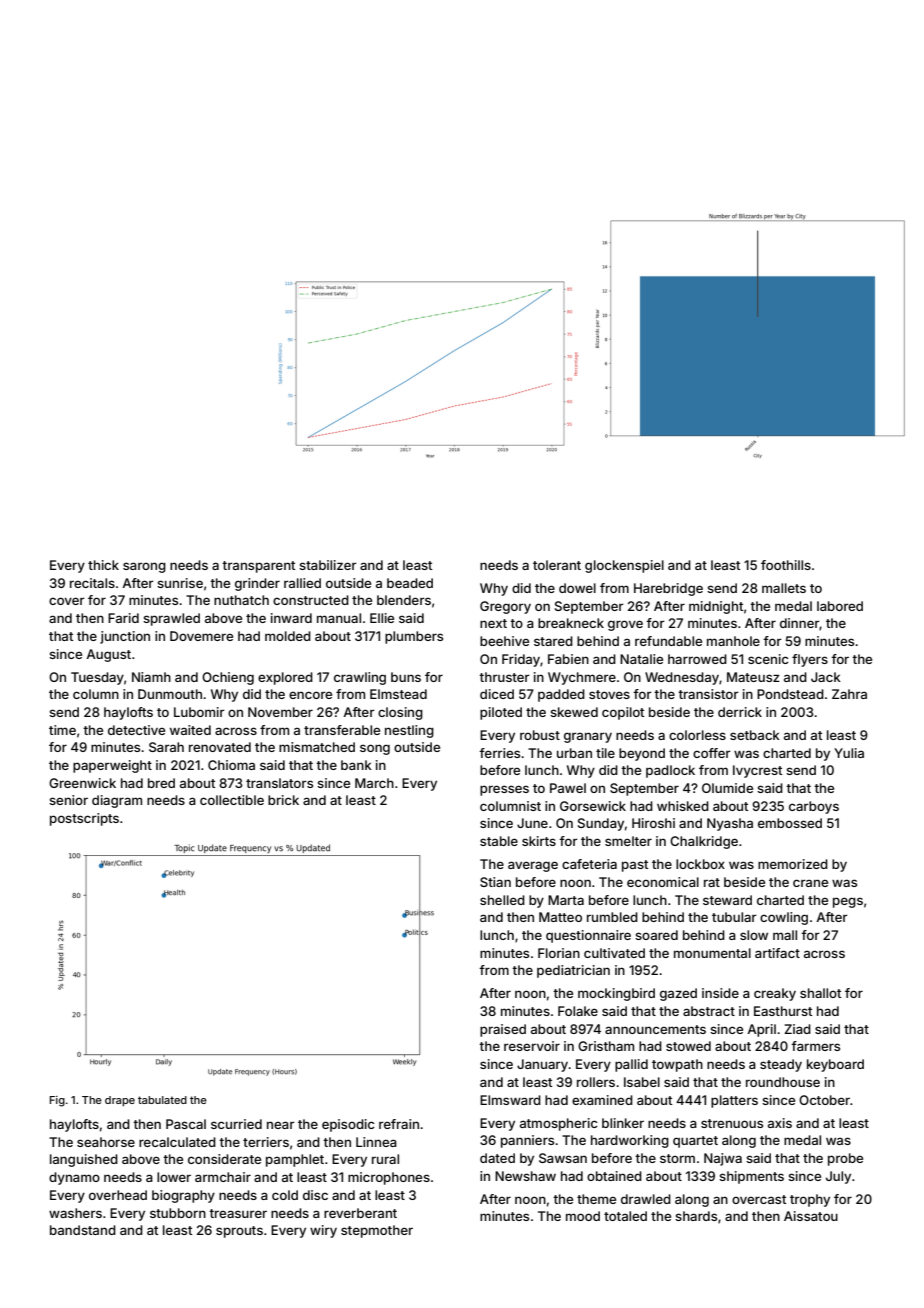  What do you see at coordinates (848, 902) in the screenshot?
I see `pegs` at bounding box center [848, 902].
